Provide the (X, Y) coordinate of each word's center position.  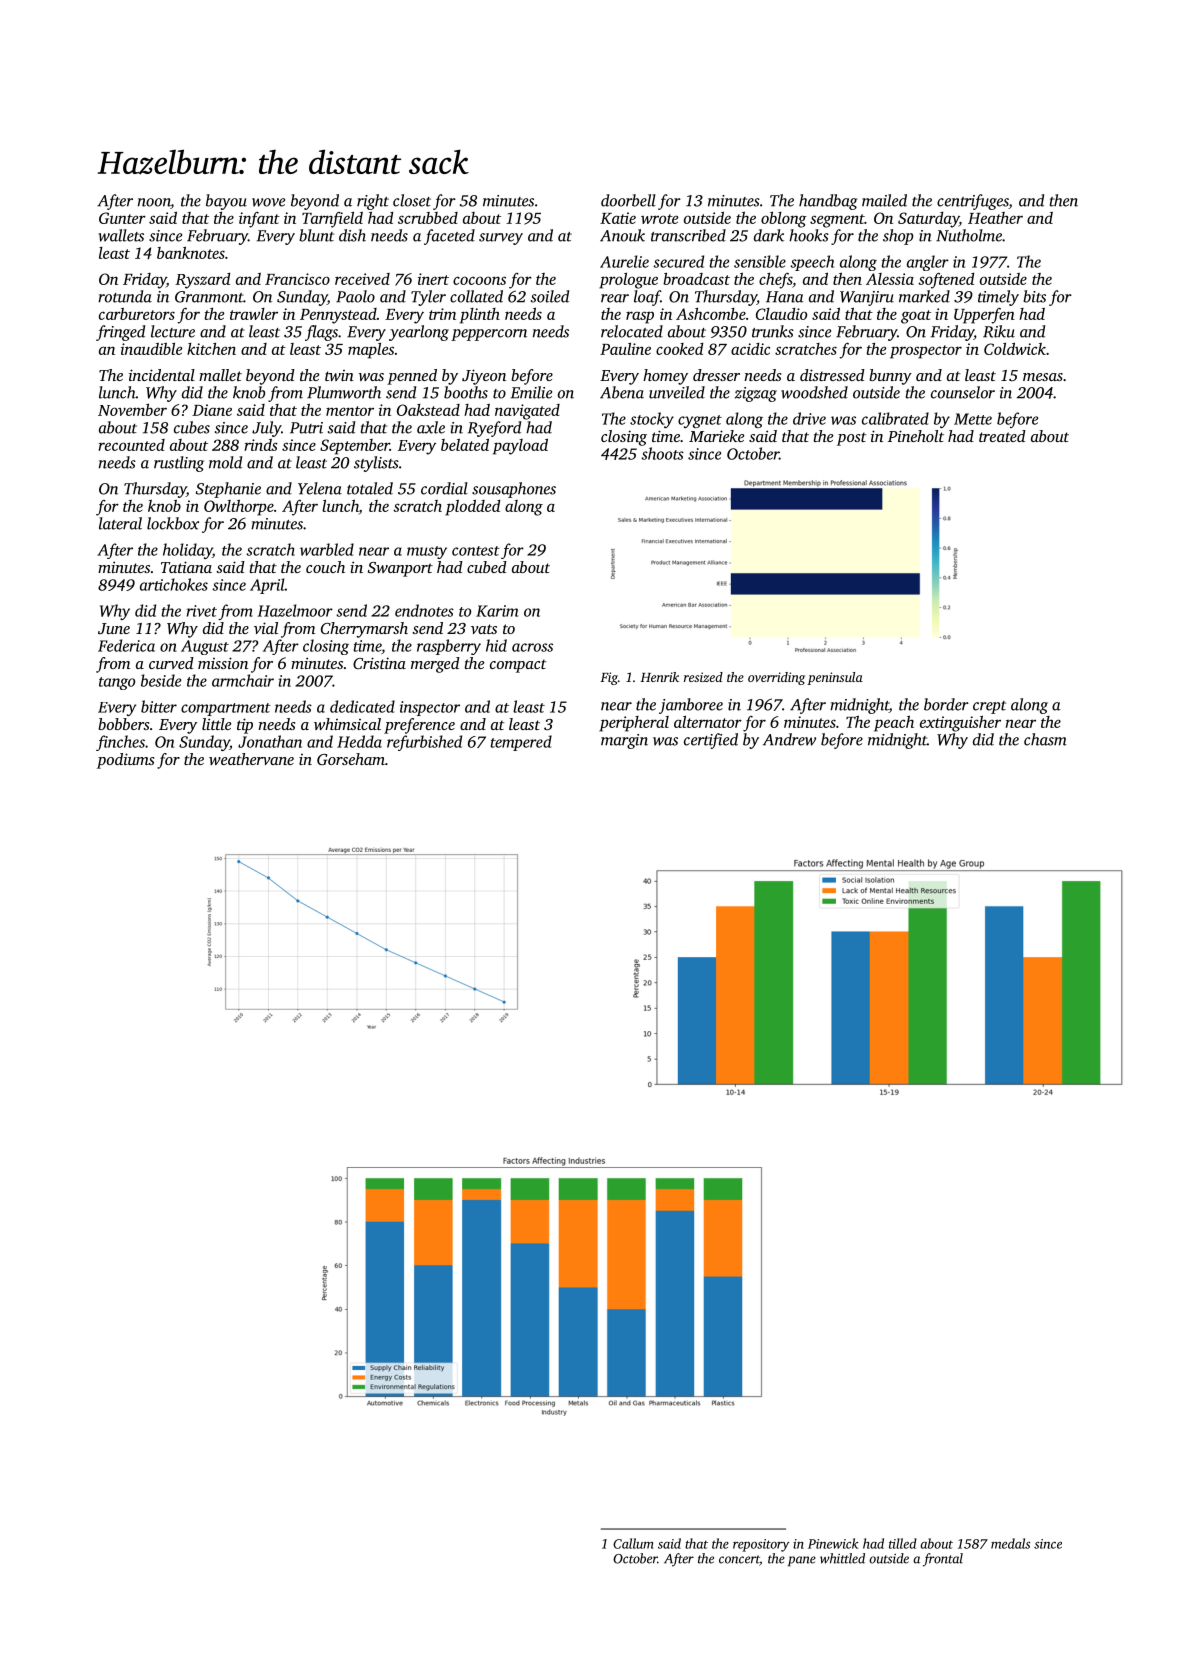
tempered (521, 743)
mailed (884, 200)
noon (154, 203)
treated (1002, 436)
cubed (487, 567)
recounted (131, 445)
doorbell (628, 200)
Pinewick (833, 1543)
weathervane (251, 759)
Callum (633, 1543)
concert (739, 1560)
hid (496, 645)
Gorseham (351, 759)
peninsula (835, 678)
